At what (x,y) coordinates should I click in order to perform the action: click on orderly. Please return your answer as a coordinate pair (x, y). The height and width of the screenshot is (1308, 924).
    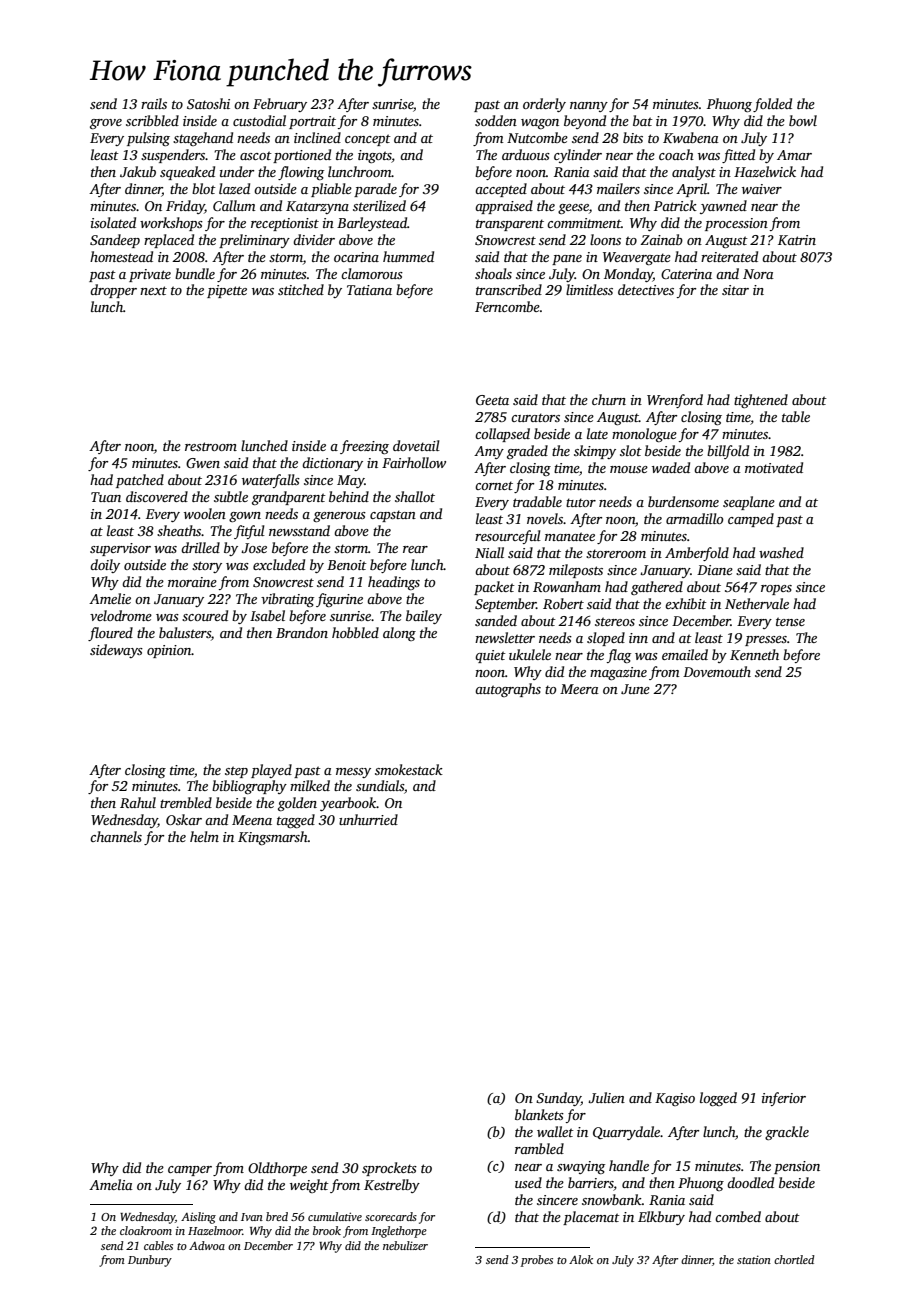
    Looking at the image, I should click on (544, 105).
